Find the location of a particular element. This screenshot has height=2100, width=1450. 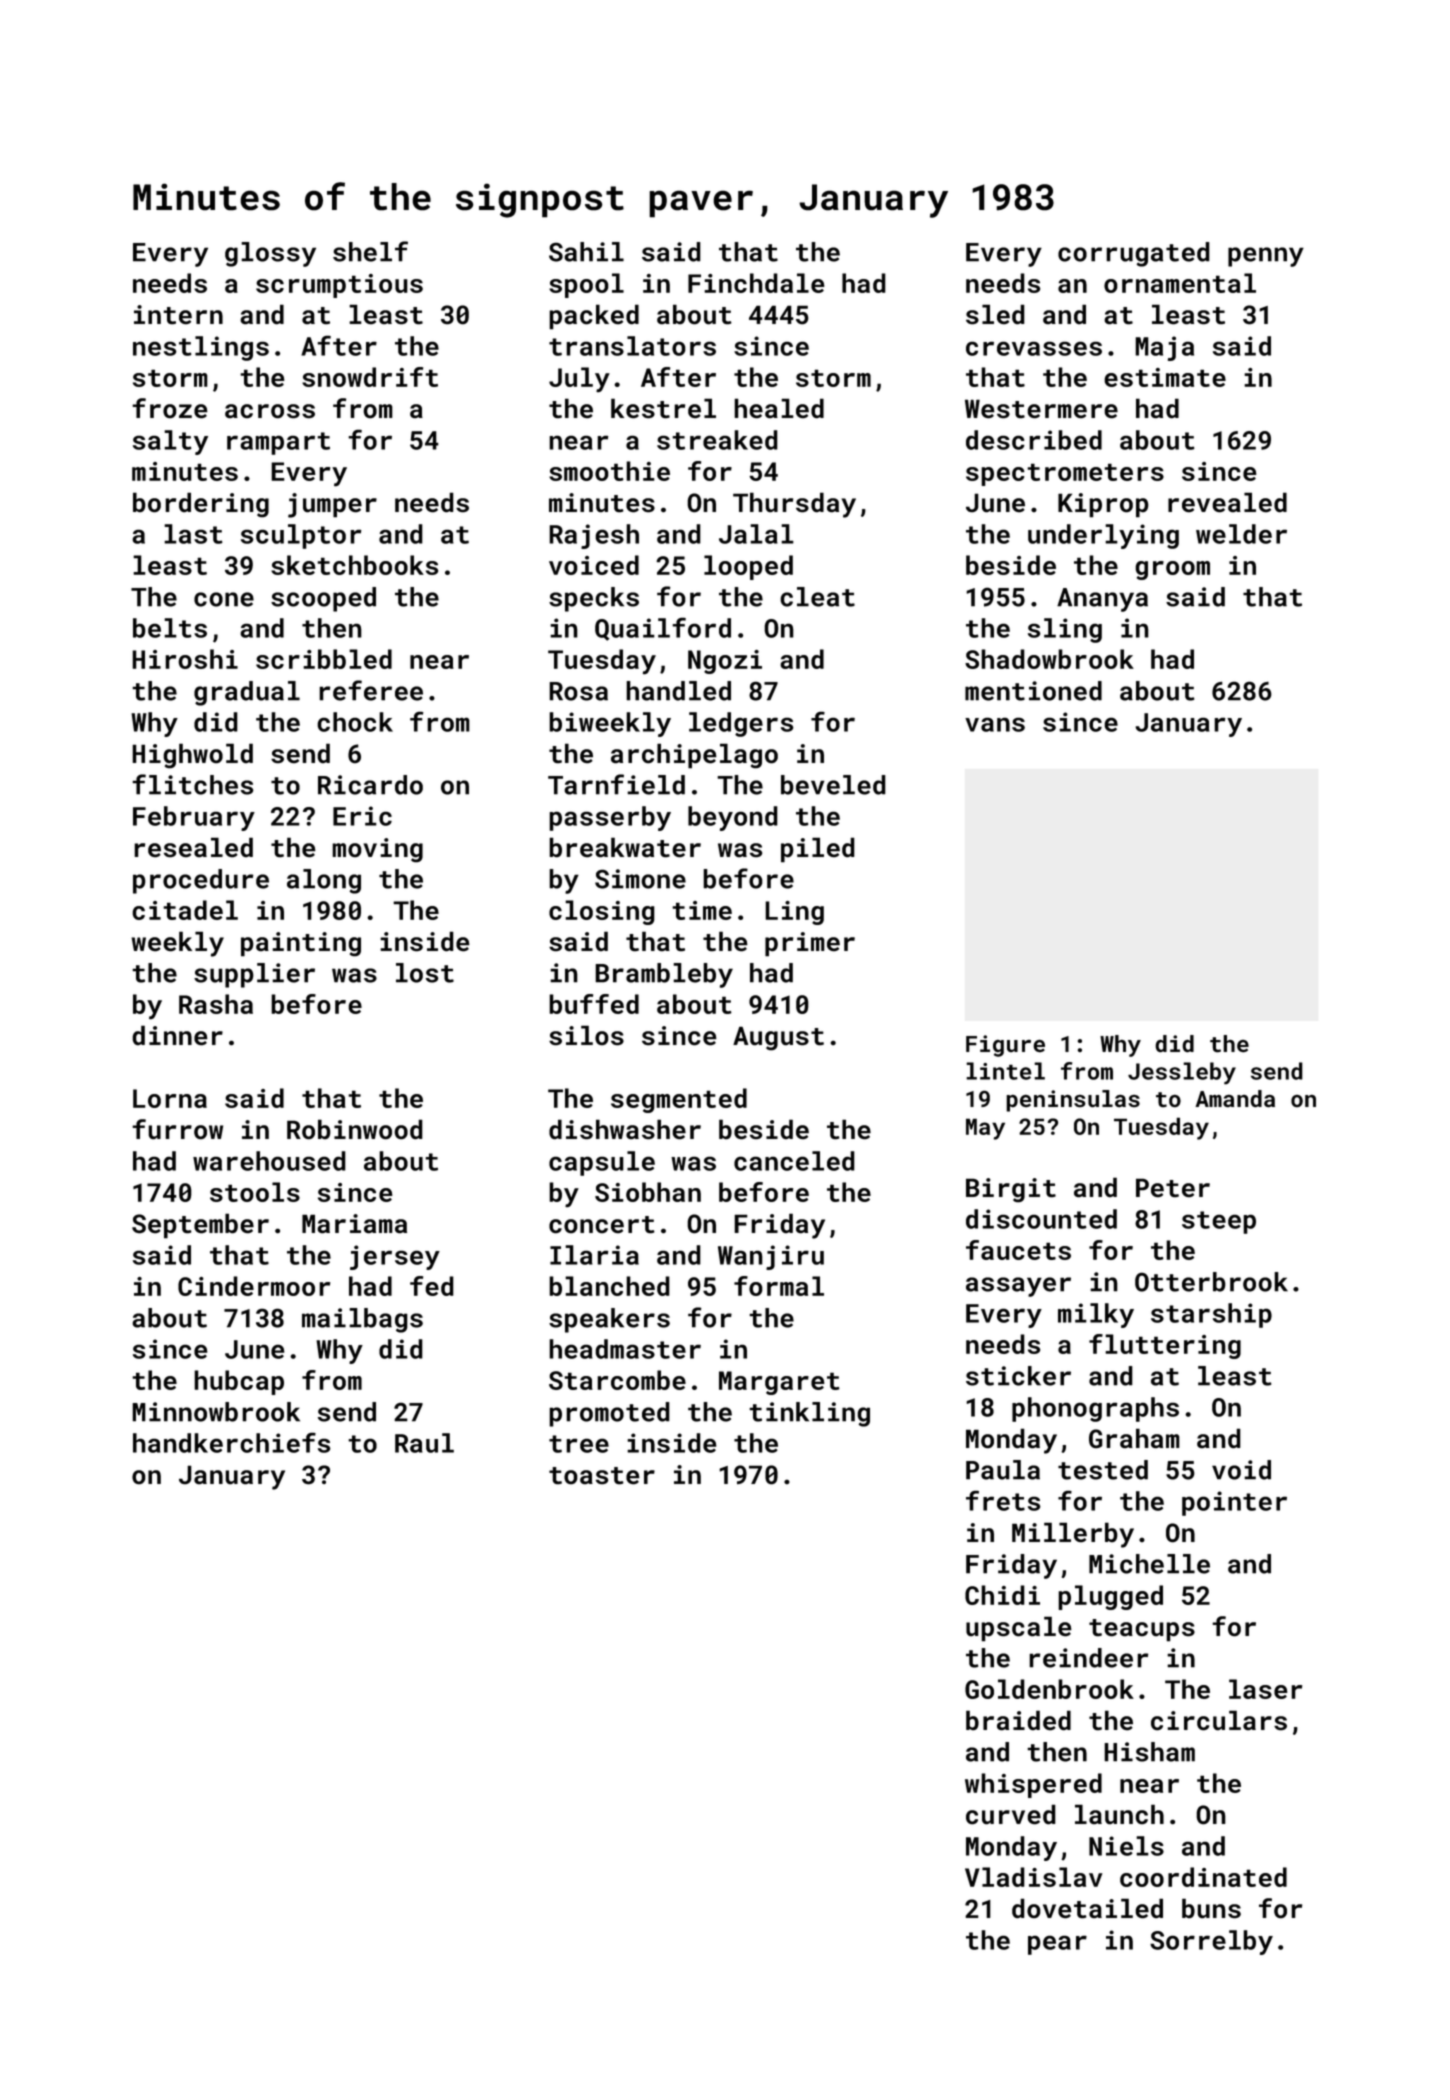

Lorna is located at coordinates (170, 1098).
